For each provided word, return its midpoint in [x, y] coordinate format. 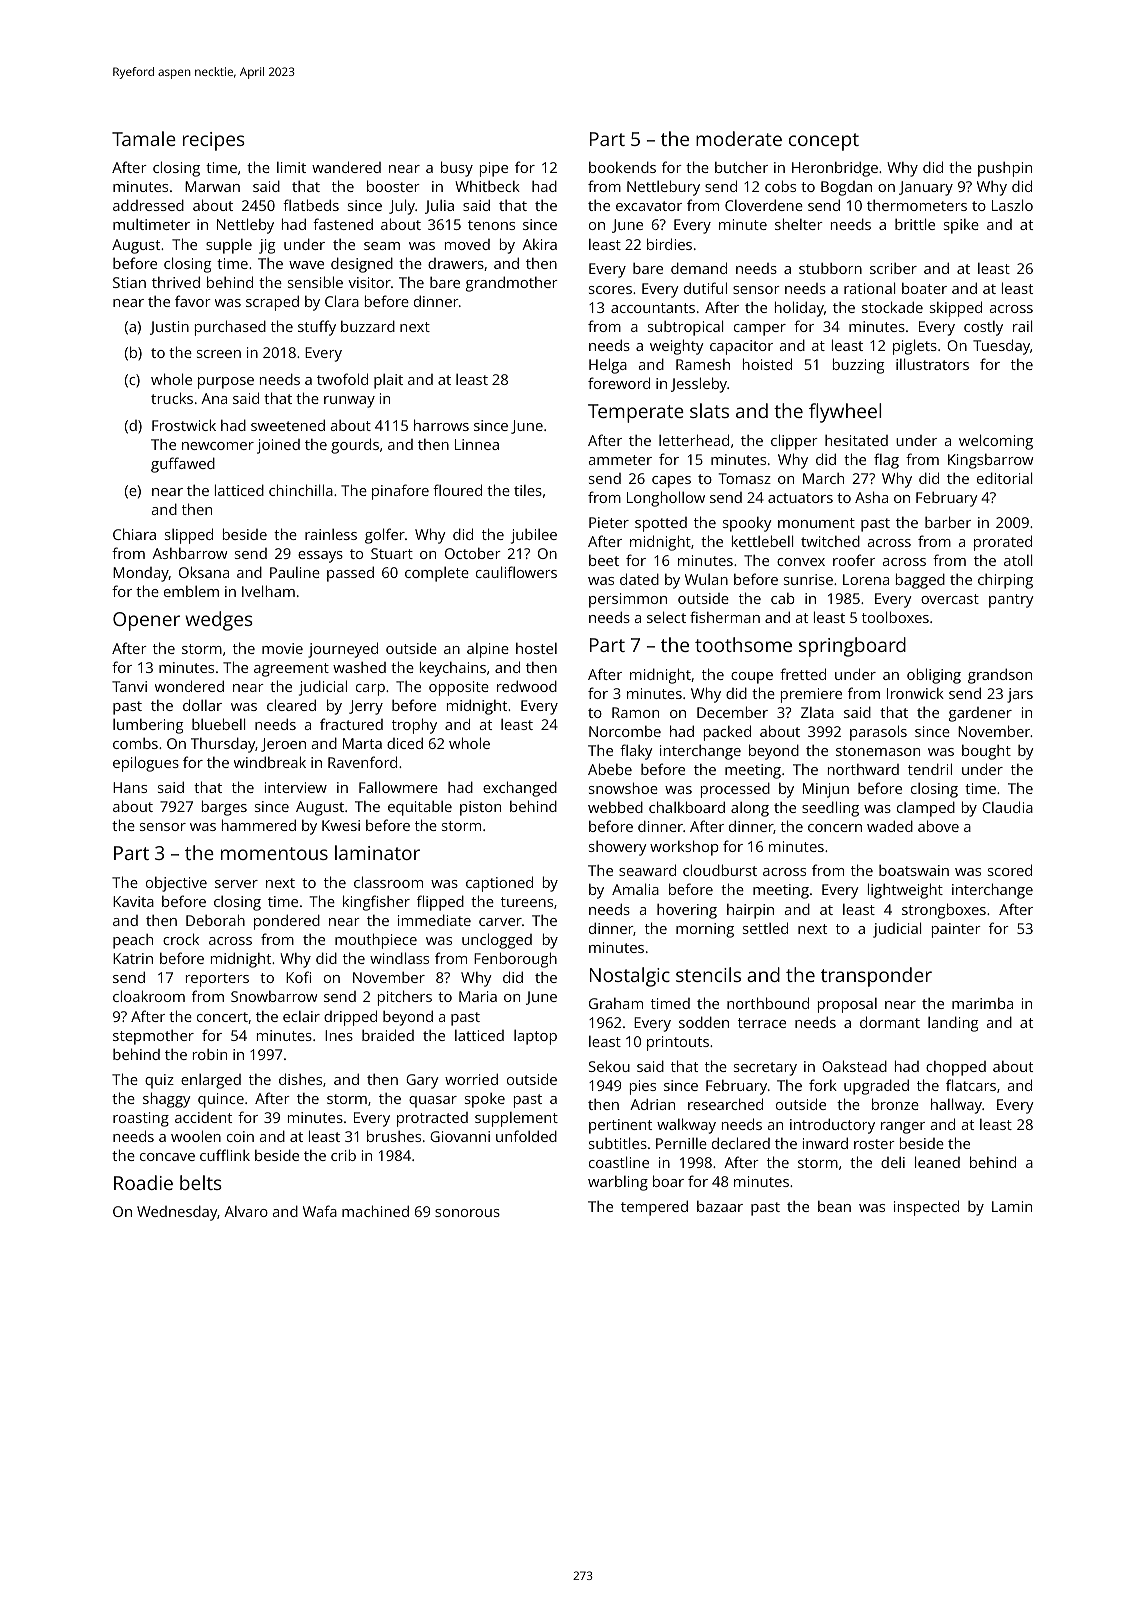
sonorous [467, 1213]
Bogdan [846, 188]
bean [834, 1206]
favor [193, 301]
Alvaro [246, 1211]
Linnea [477, 444]
